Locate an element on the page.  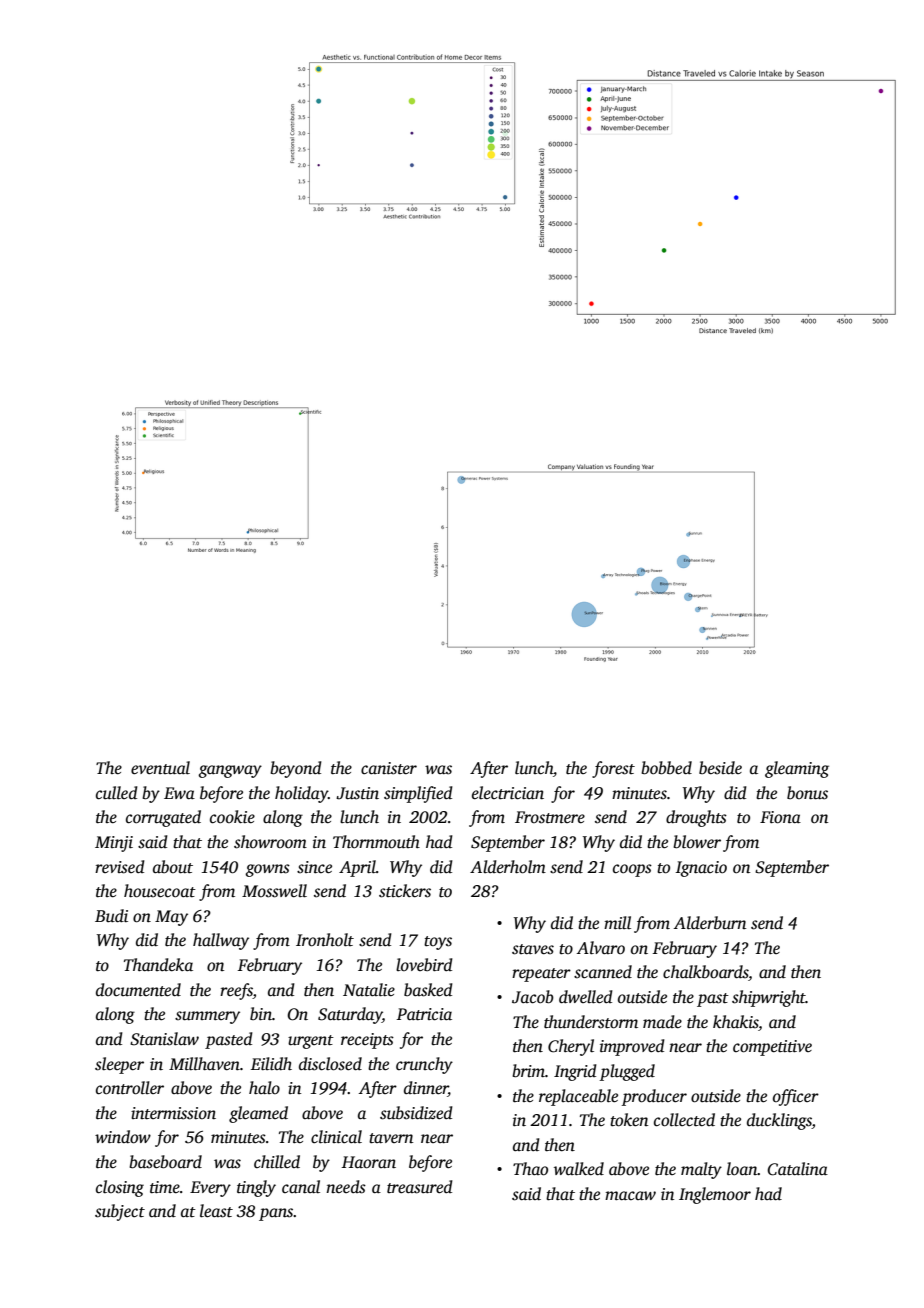
documented is located at coordinates (138, 990).
